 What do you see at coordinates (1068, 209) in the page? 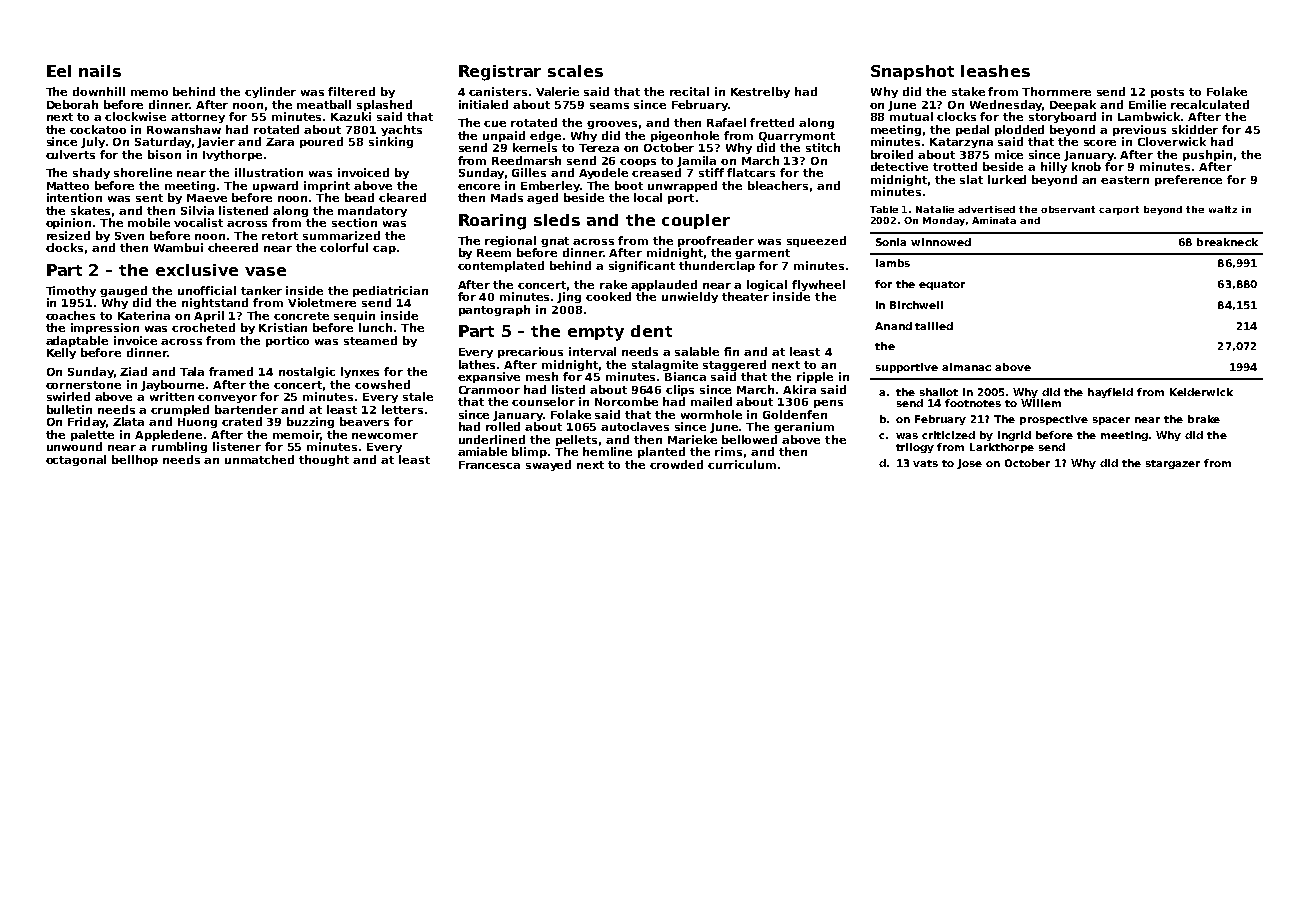
I see `observant` at bounding box center [1068, 209].
